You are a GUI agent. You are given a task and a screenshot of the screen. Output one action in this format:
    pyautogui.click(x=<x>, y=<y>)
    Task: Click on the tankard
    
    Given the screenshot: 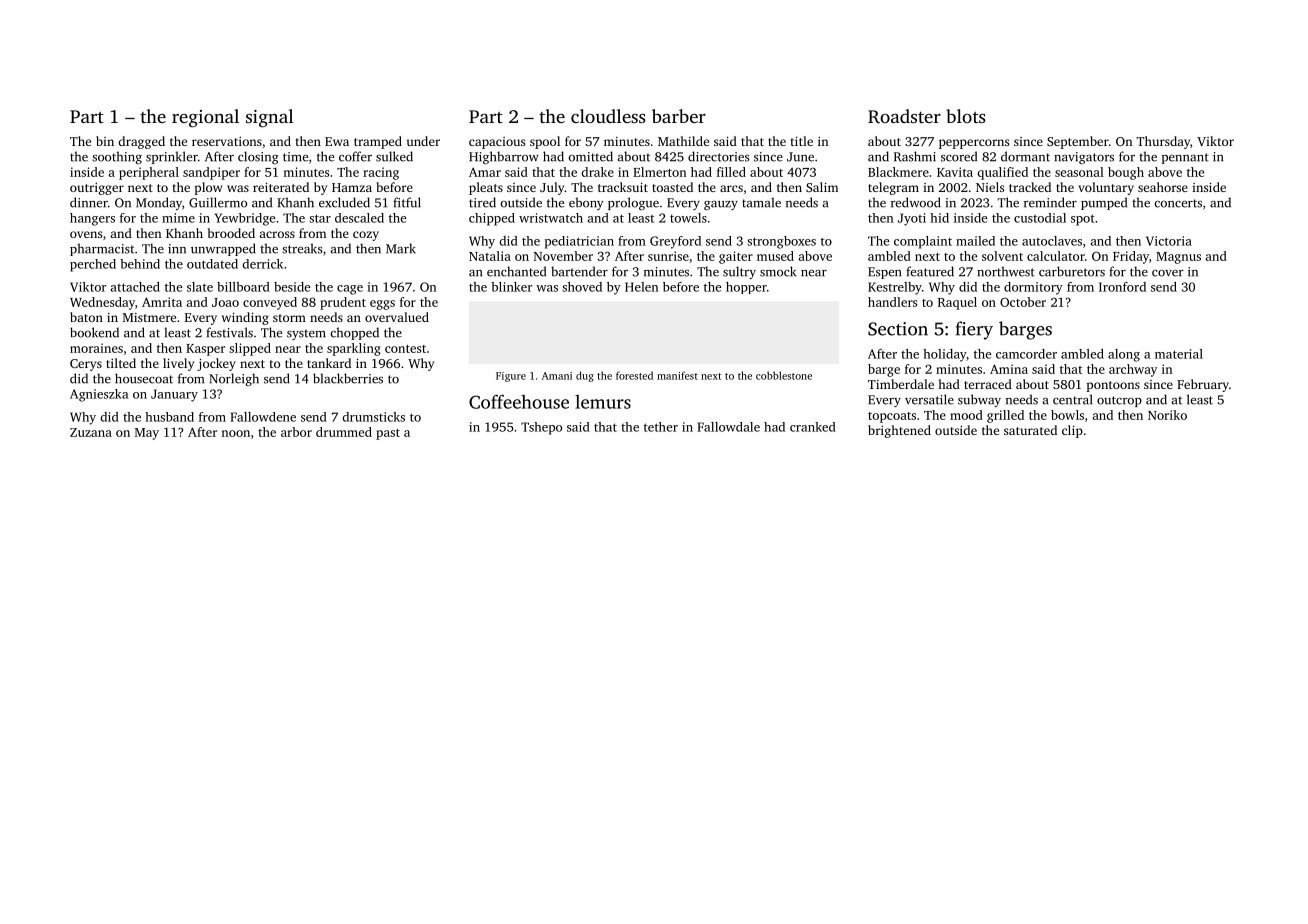 What is the action you would take?
    pyautogui.click(x=329, y=363)
